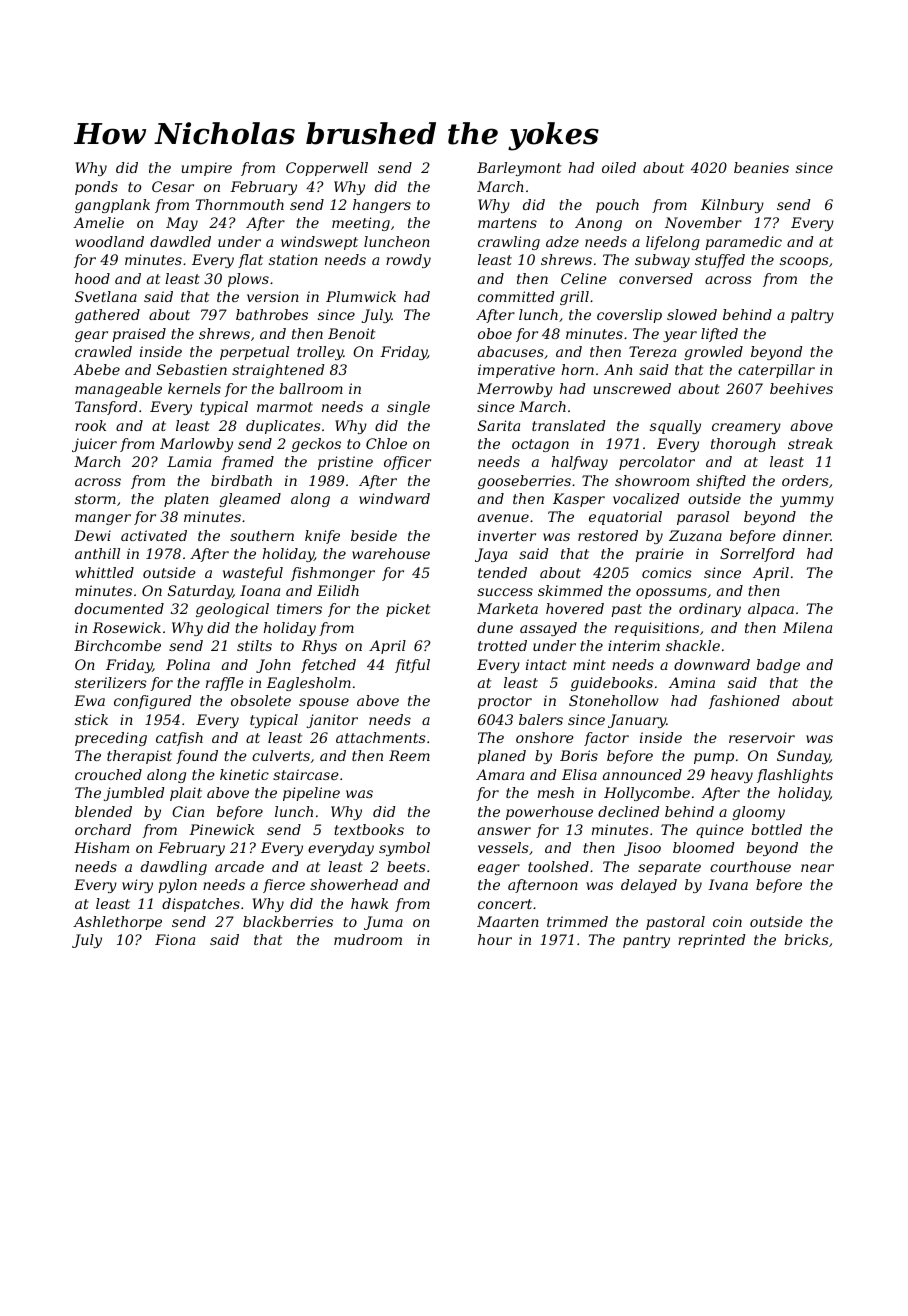 This screenshot has width=908, height=1316. Describe the element at coordinates (495, 333) in the screenshot. I see `oboe` at that location.
